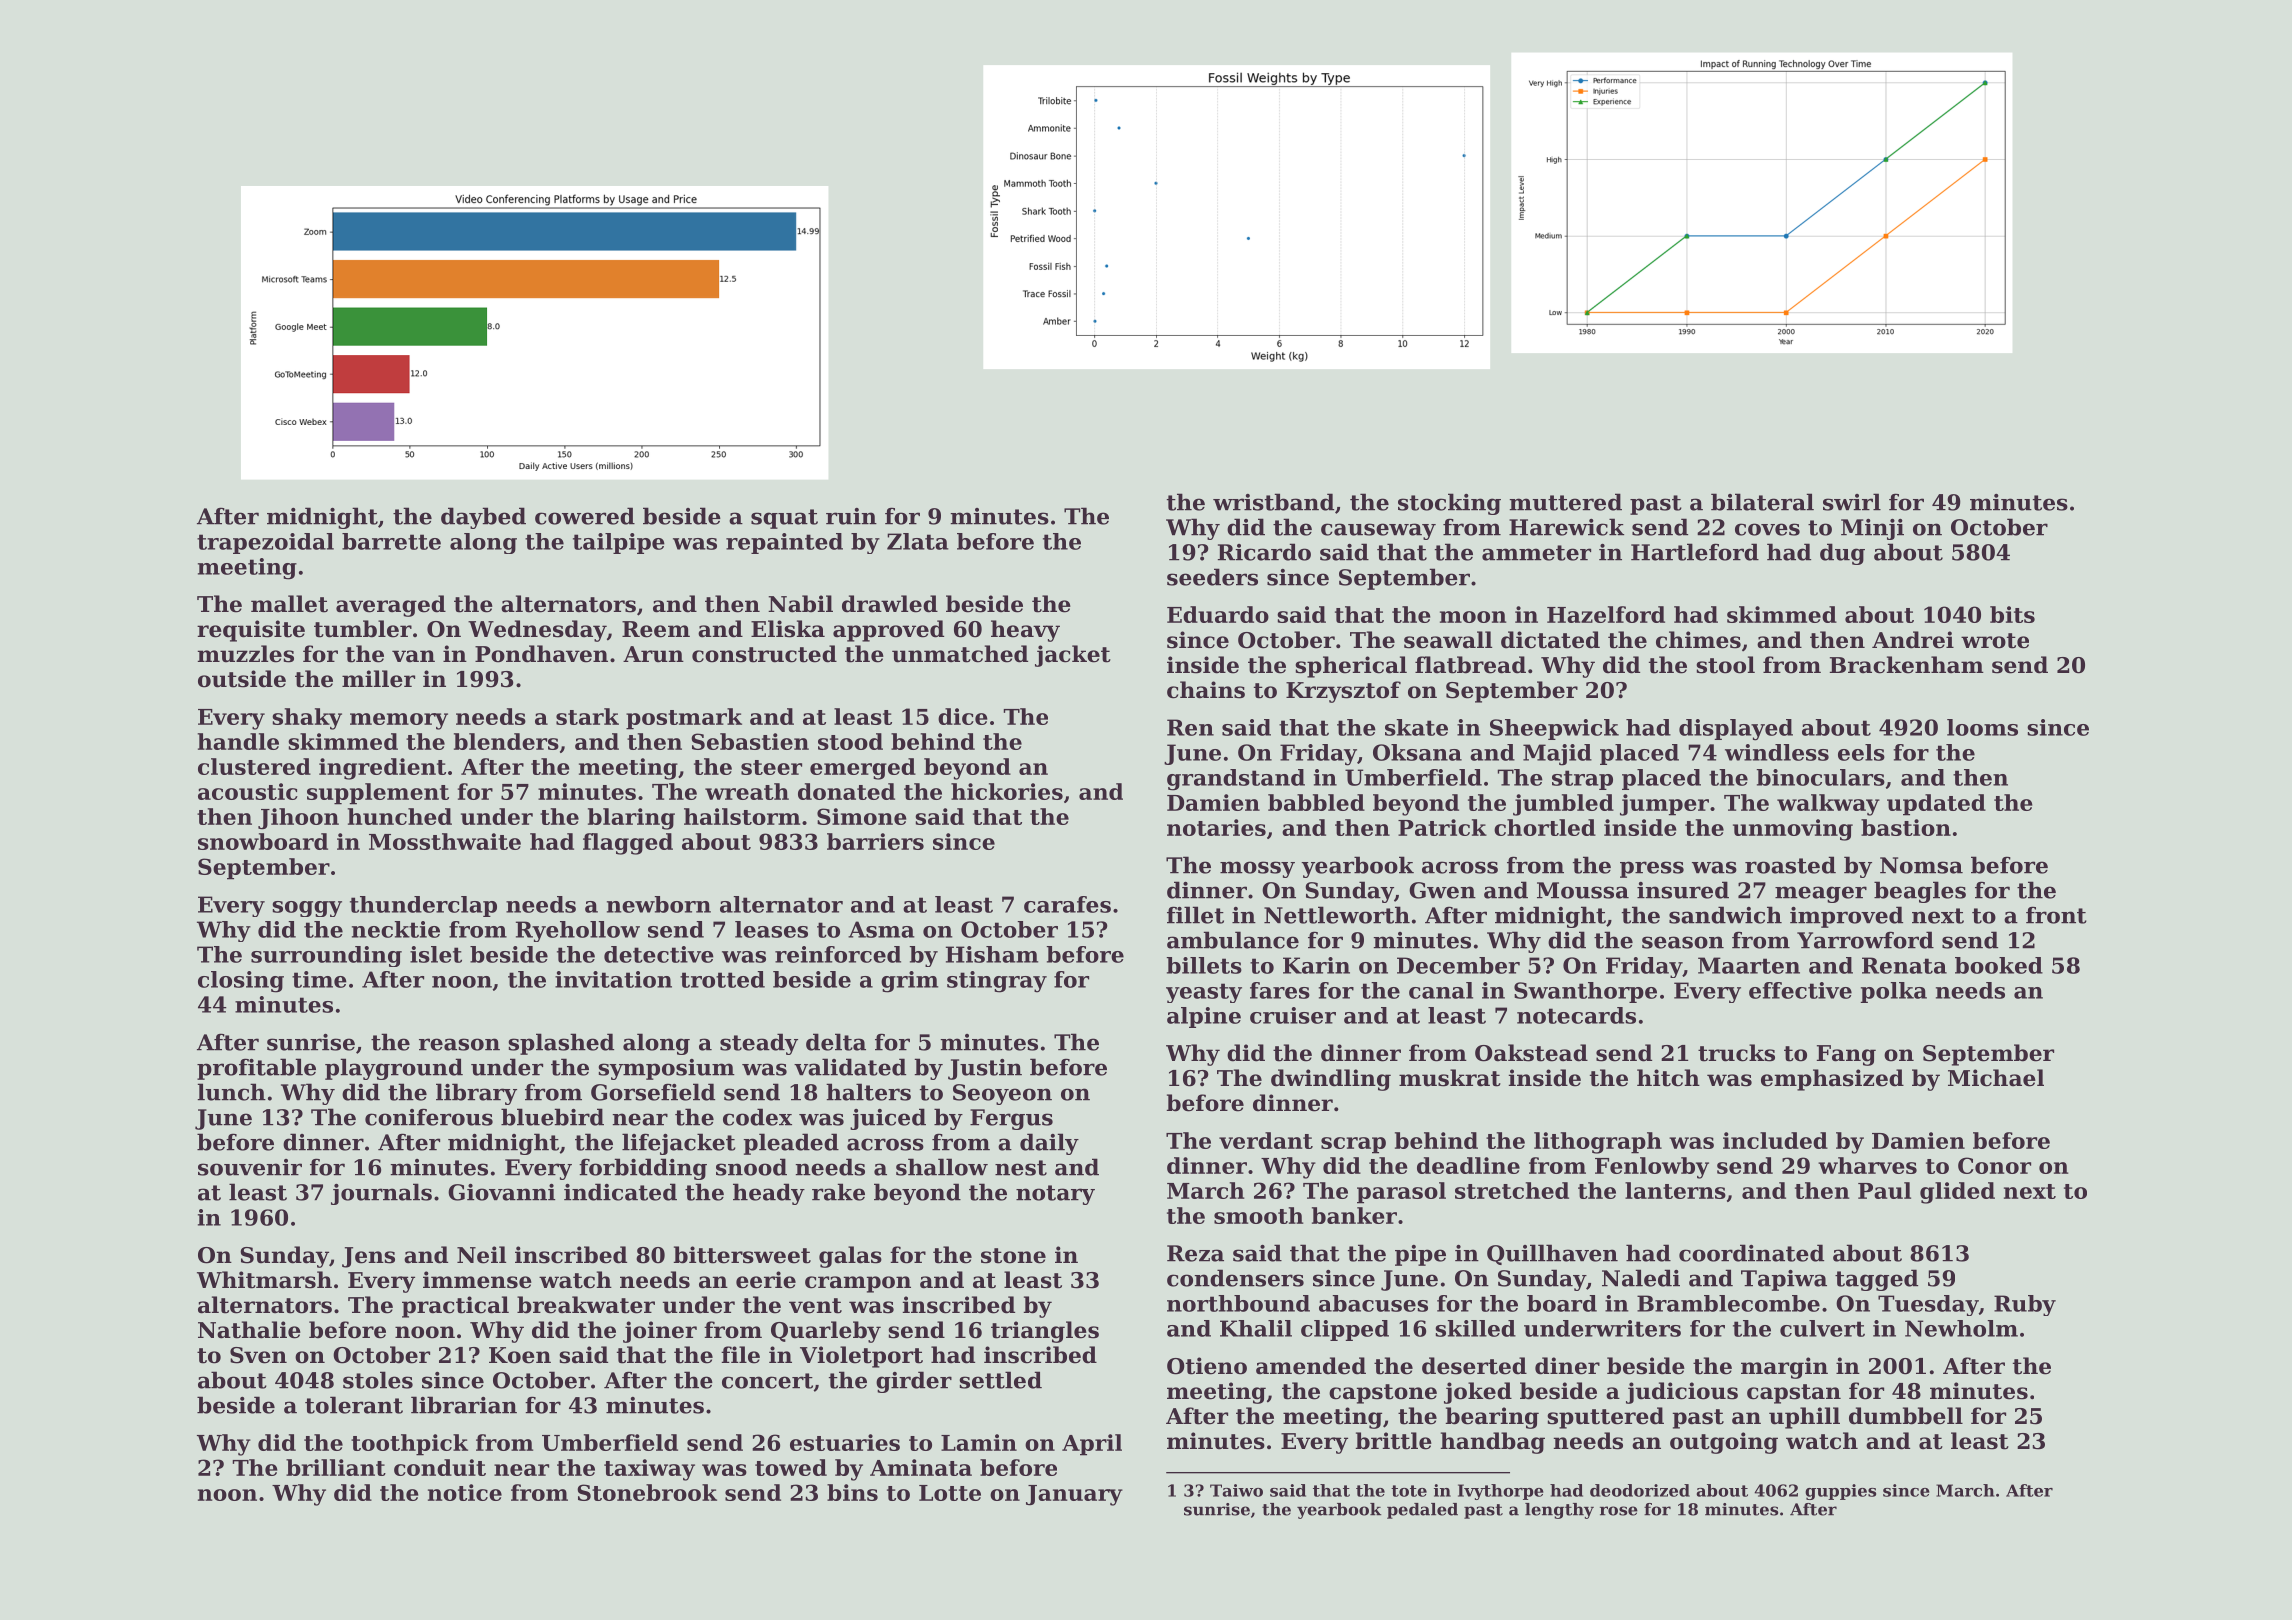 The image size is (2292, 1620). What do you see at coordinates (1207, 1366) in the screenshot?
I see `Otieno` at bounding box center [1207, 1366].
